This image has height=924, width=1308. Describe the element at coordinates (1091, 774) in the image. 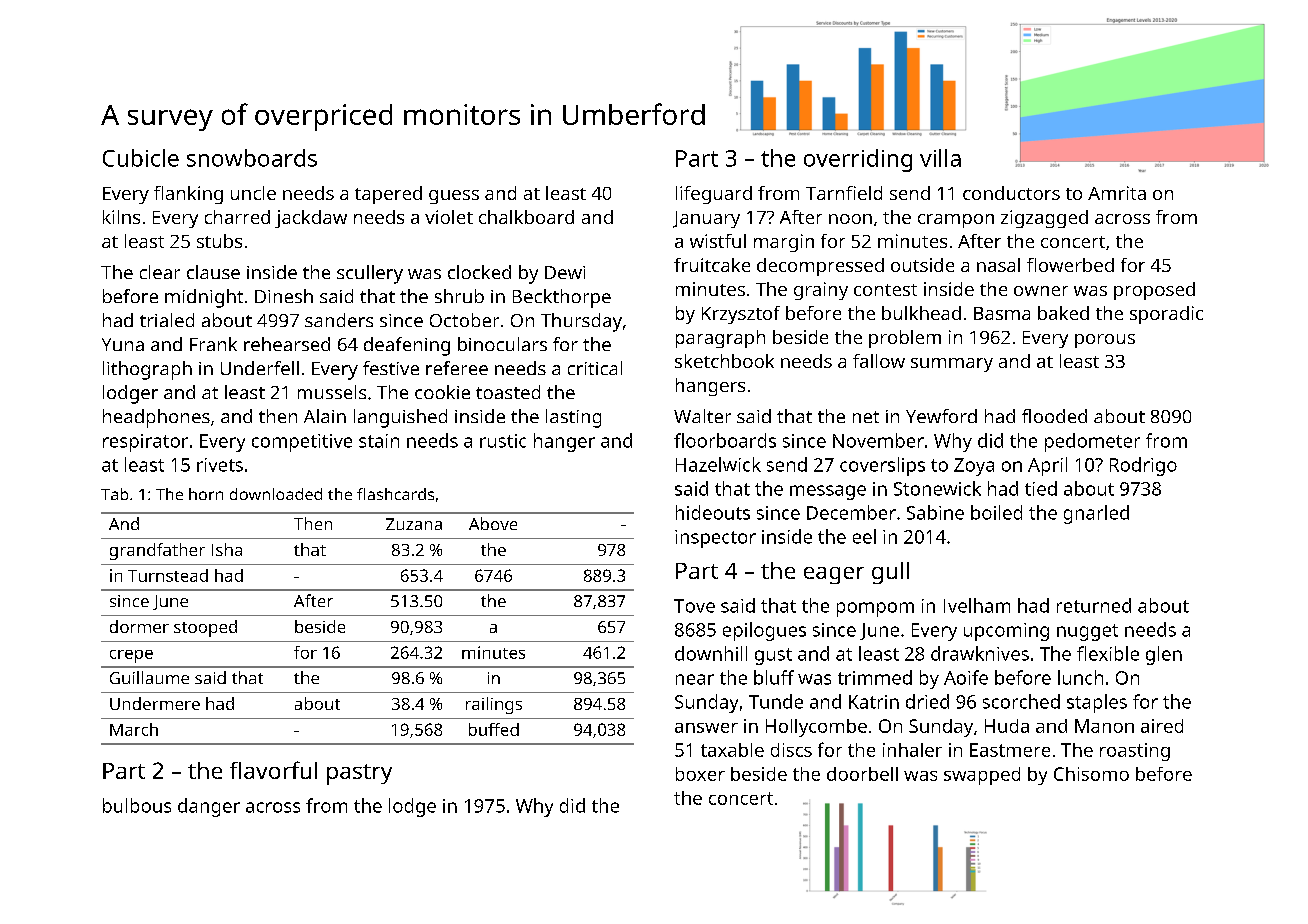

I see `Chisomo` at that location.
